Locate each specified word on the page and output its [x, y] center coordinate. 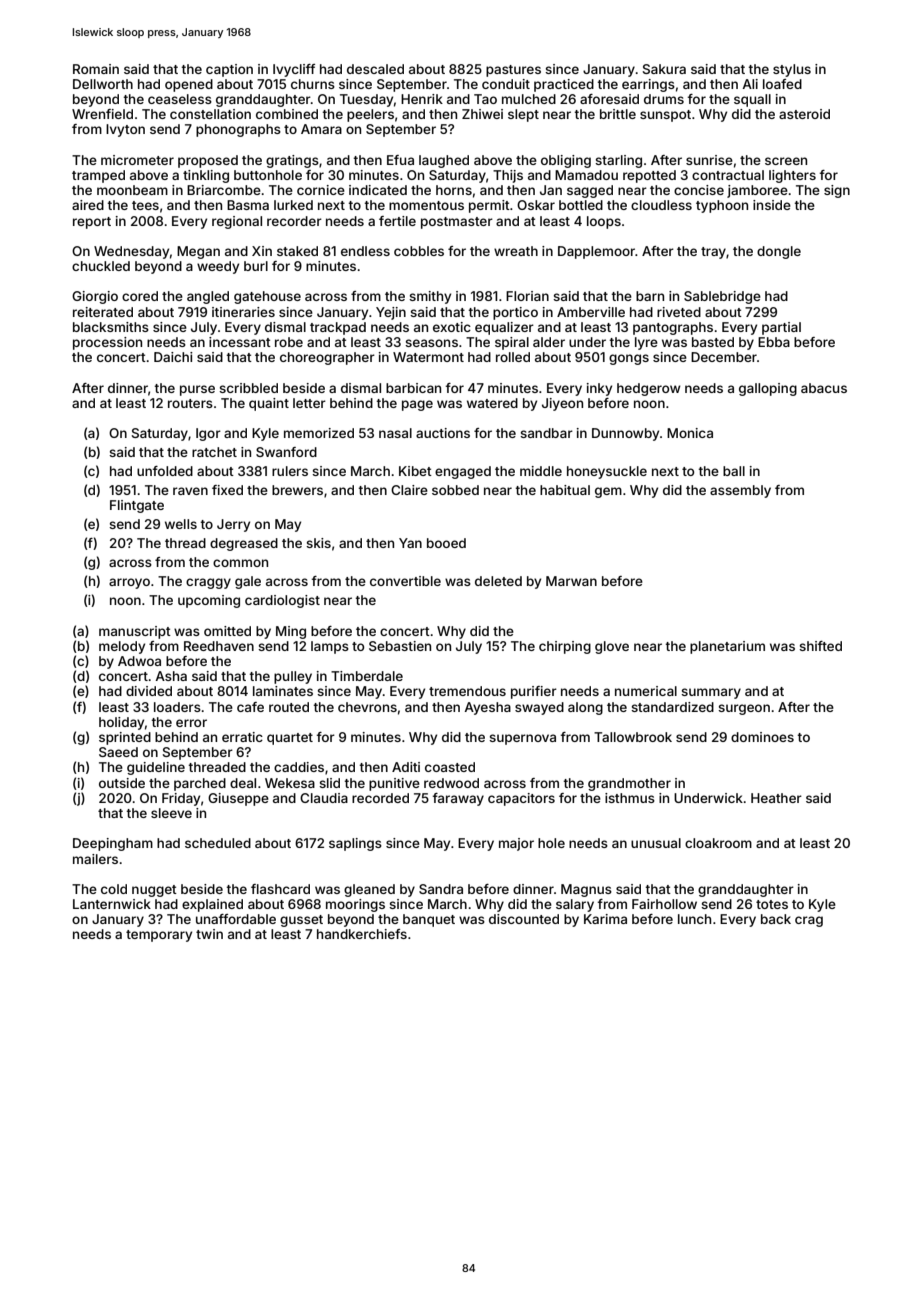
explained [212, 905]
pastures [513, 71]
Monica [690, 433]
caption [229, 70]
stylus [792, 70]
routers [190, 403]
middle [541, 471]
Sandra [441, 889]
